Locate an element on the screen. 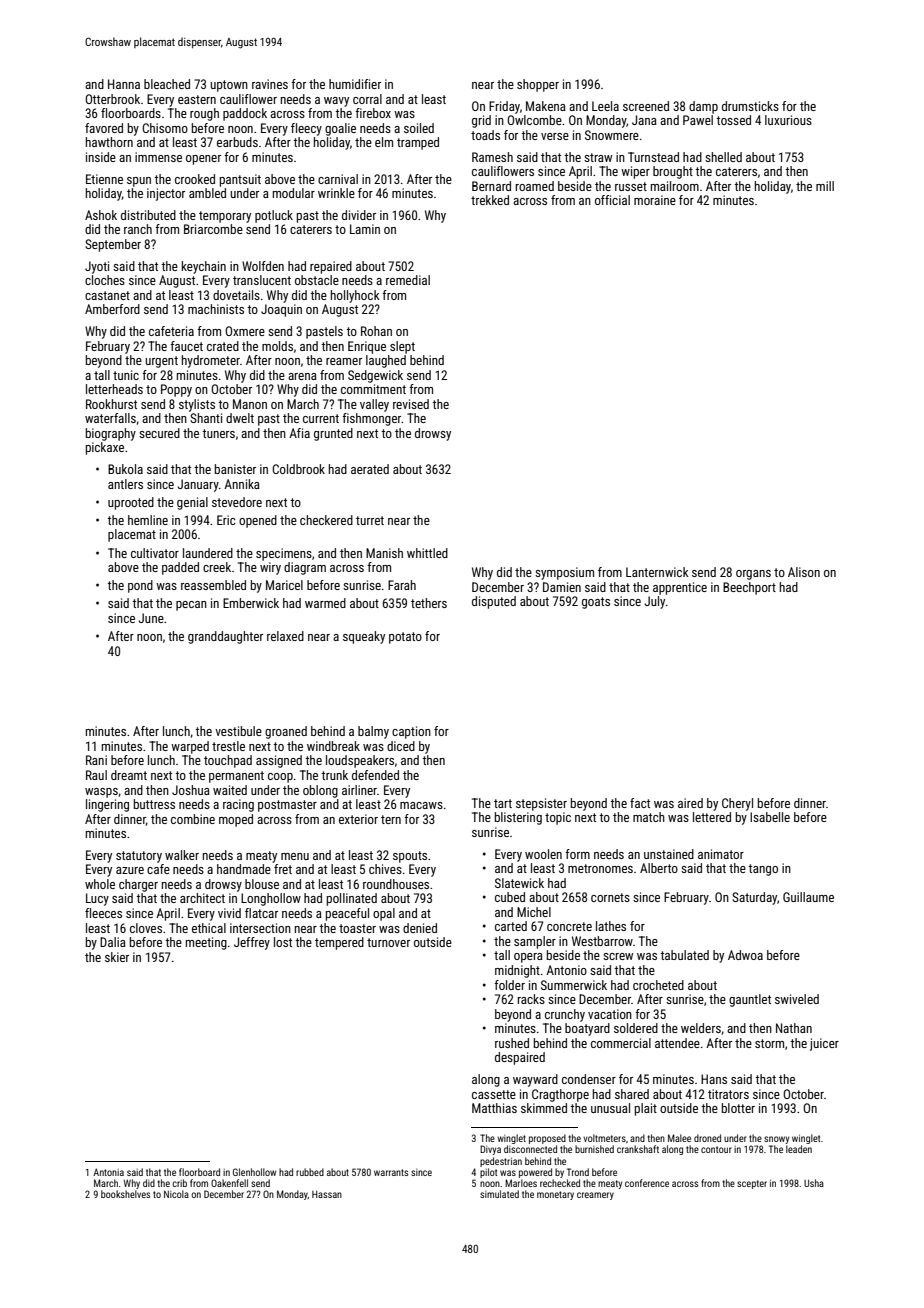  screened is located at coordinates (646, 106).
